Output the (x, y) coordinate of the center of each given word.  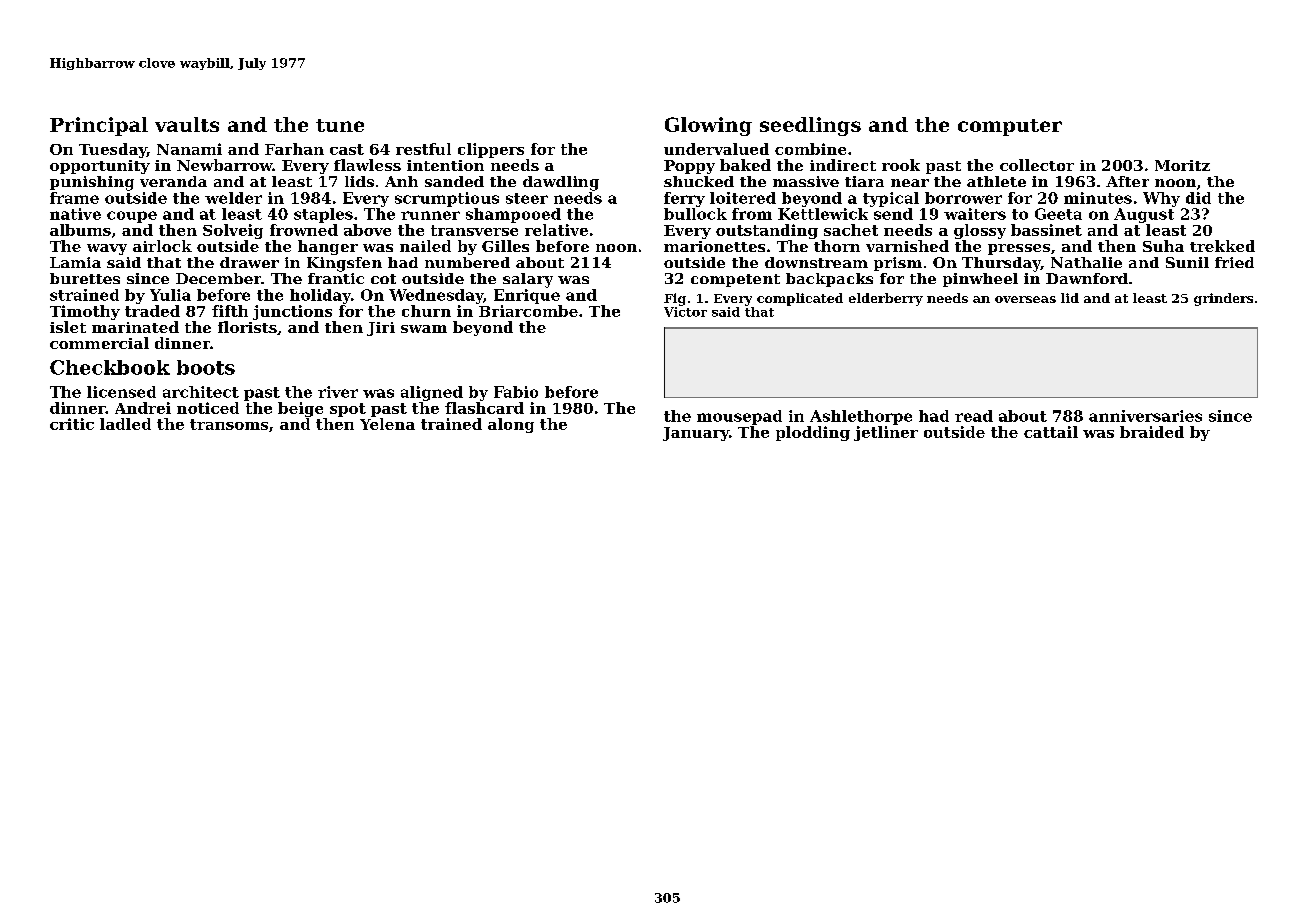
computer (1010, 127)
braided (1152, 432)
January (696, 434)
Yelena (387, 424)
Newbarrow (225, 165)
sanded (454, 181)
